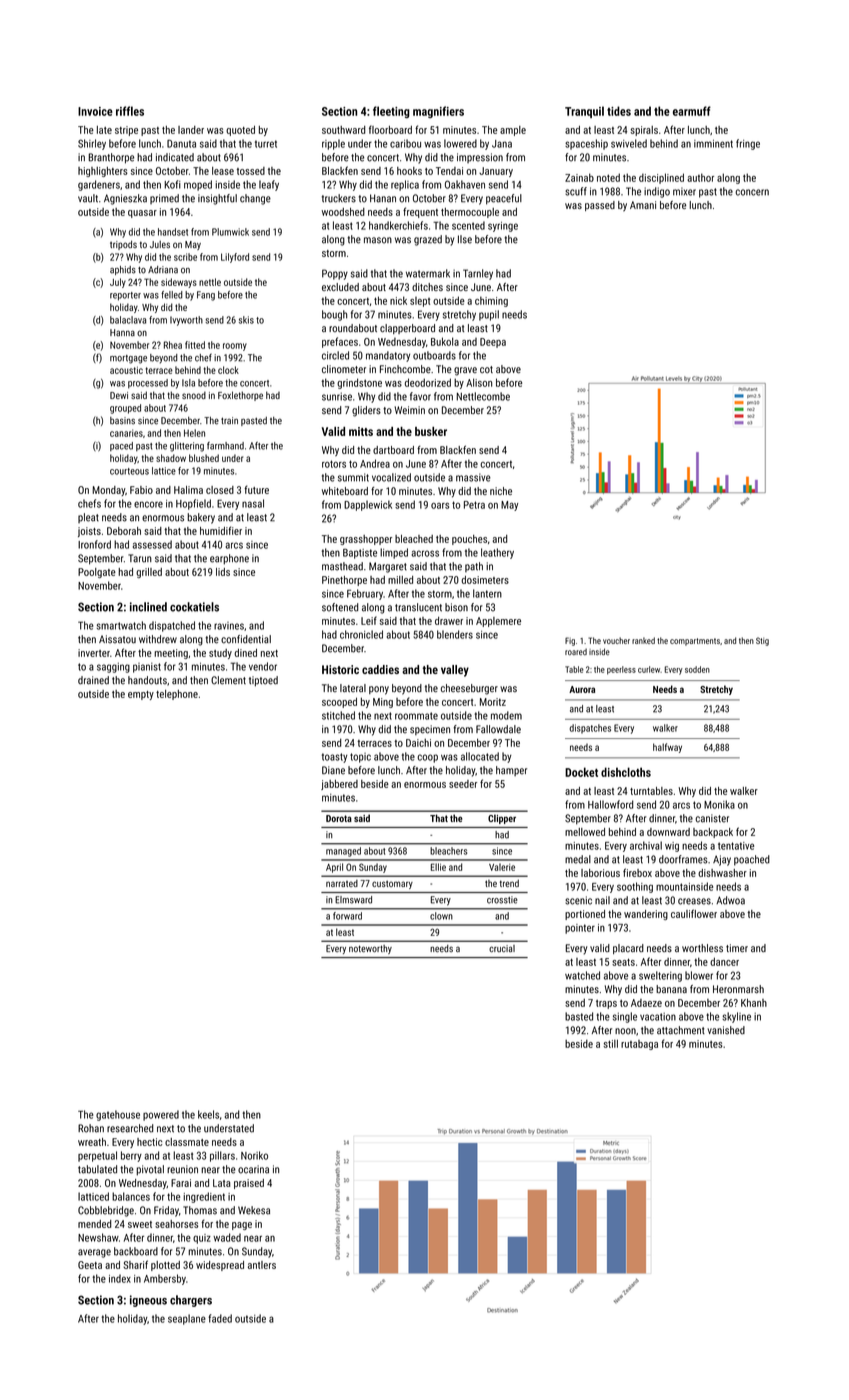 This screenshot has height=1400, width=849. I want to click on rotors, so click(334, 464).
